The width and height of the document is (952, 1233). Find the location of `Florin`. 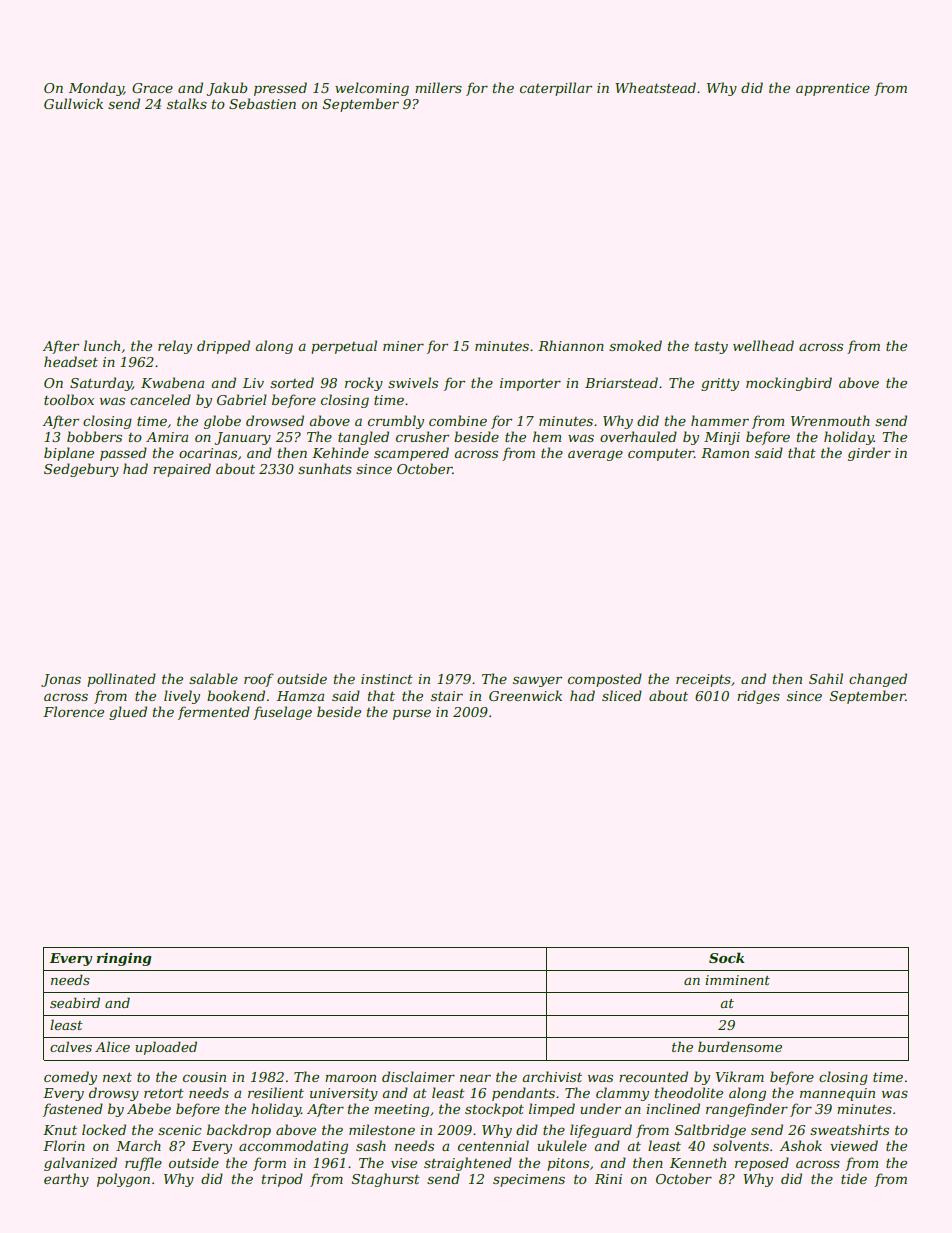

Florin is located at coordinates (64, 1145).
